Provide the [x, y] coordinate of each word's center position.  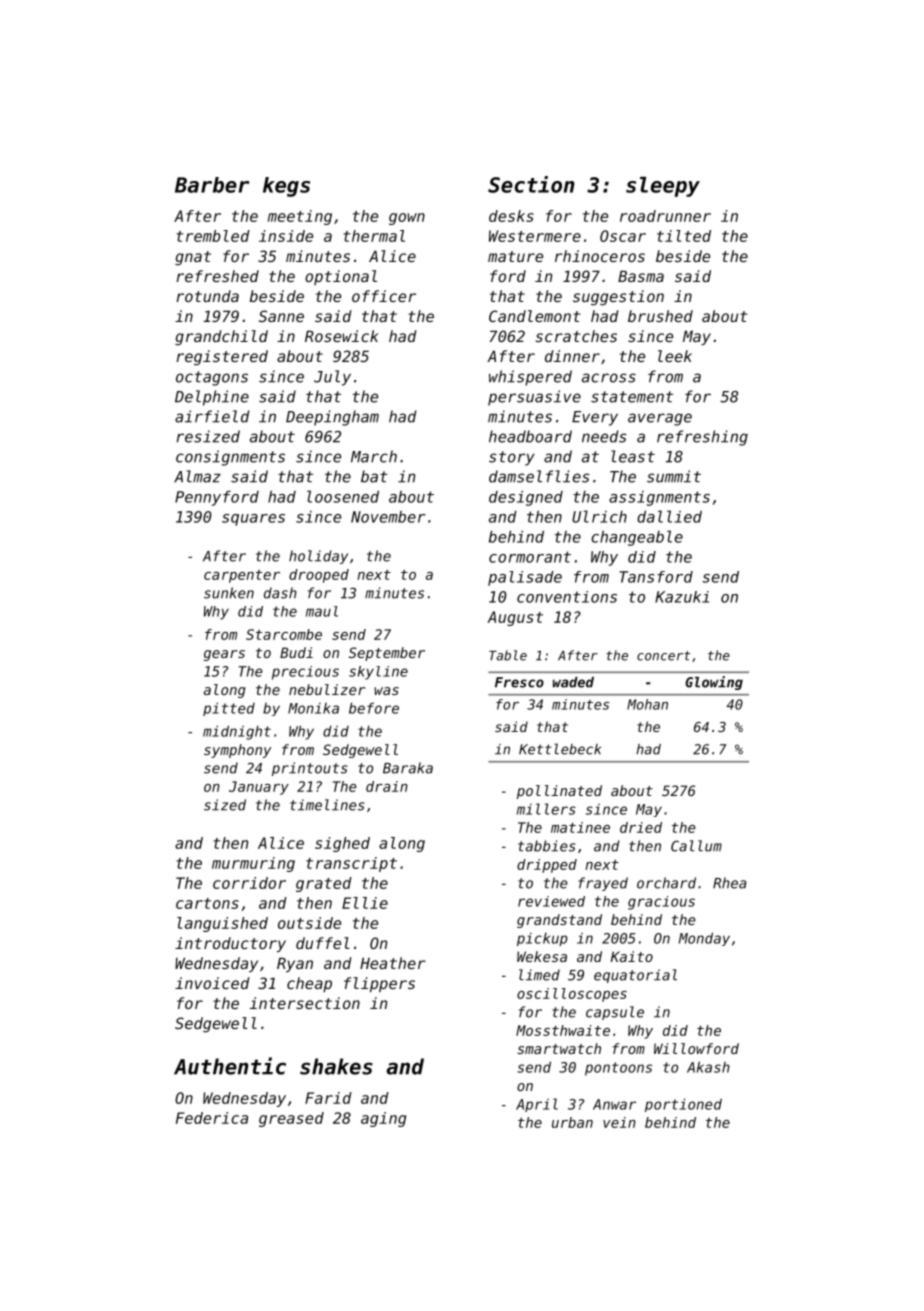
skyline [378, 673]
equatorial [635, 976]
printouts [310, 769]
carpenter [242, 576]
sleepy [663, 187]
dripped [547, 866]
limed [539, 975]
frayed [603, 884]
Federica [212, 1118]
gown [407, 219]
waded [573, 682]
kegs [286, 187]
